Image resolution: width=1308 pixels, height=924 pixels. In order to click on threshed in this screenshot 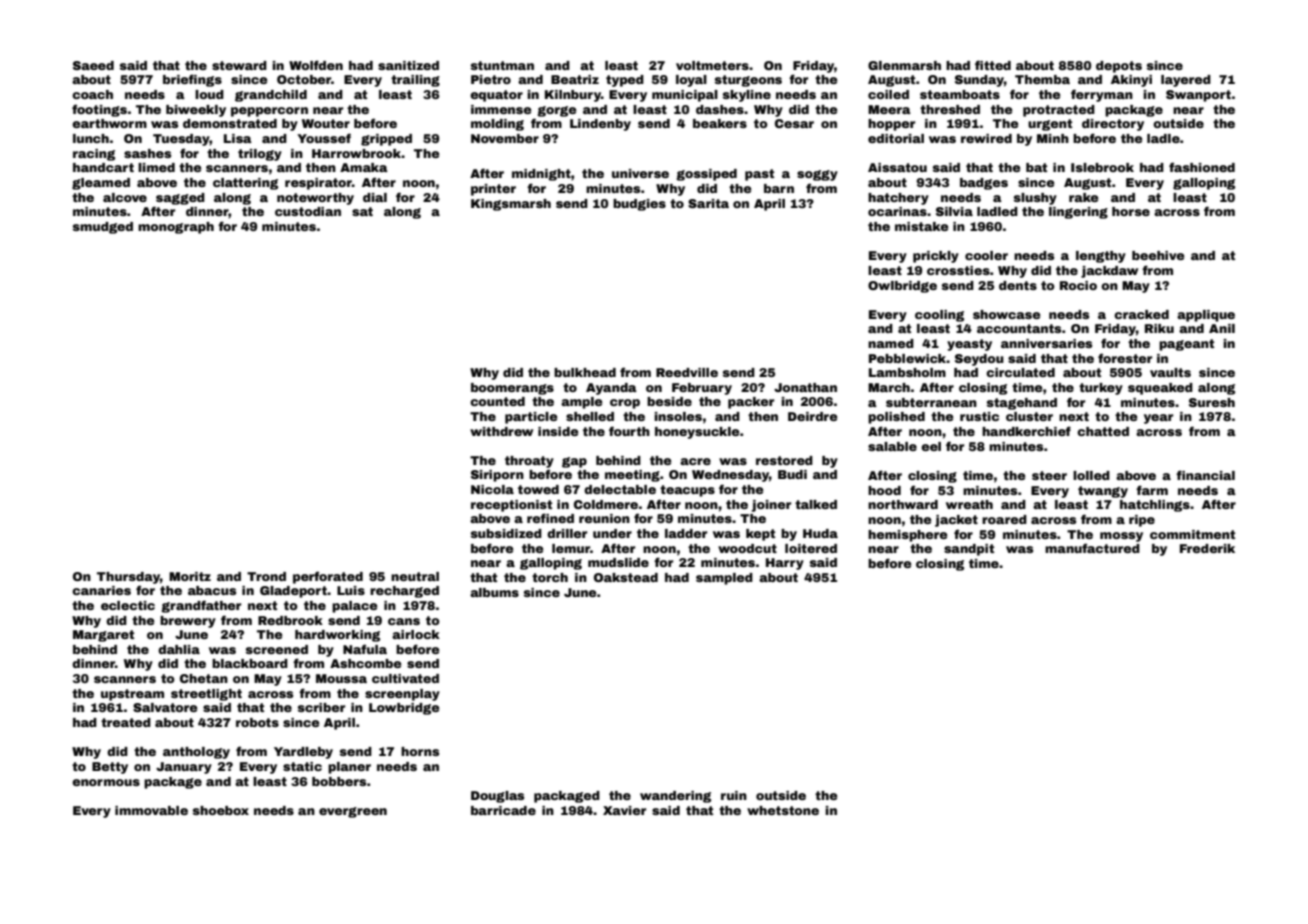, I will do `click(950, 109)`.
